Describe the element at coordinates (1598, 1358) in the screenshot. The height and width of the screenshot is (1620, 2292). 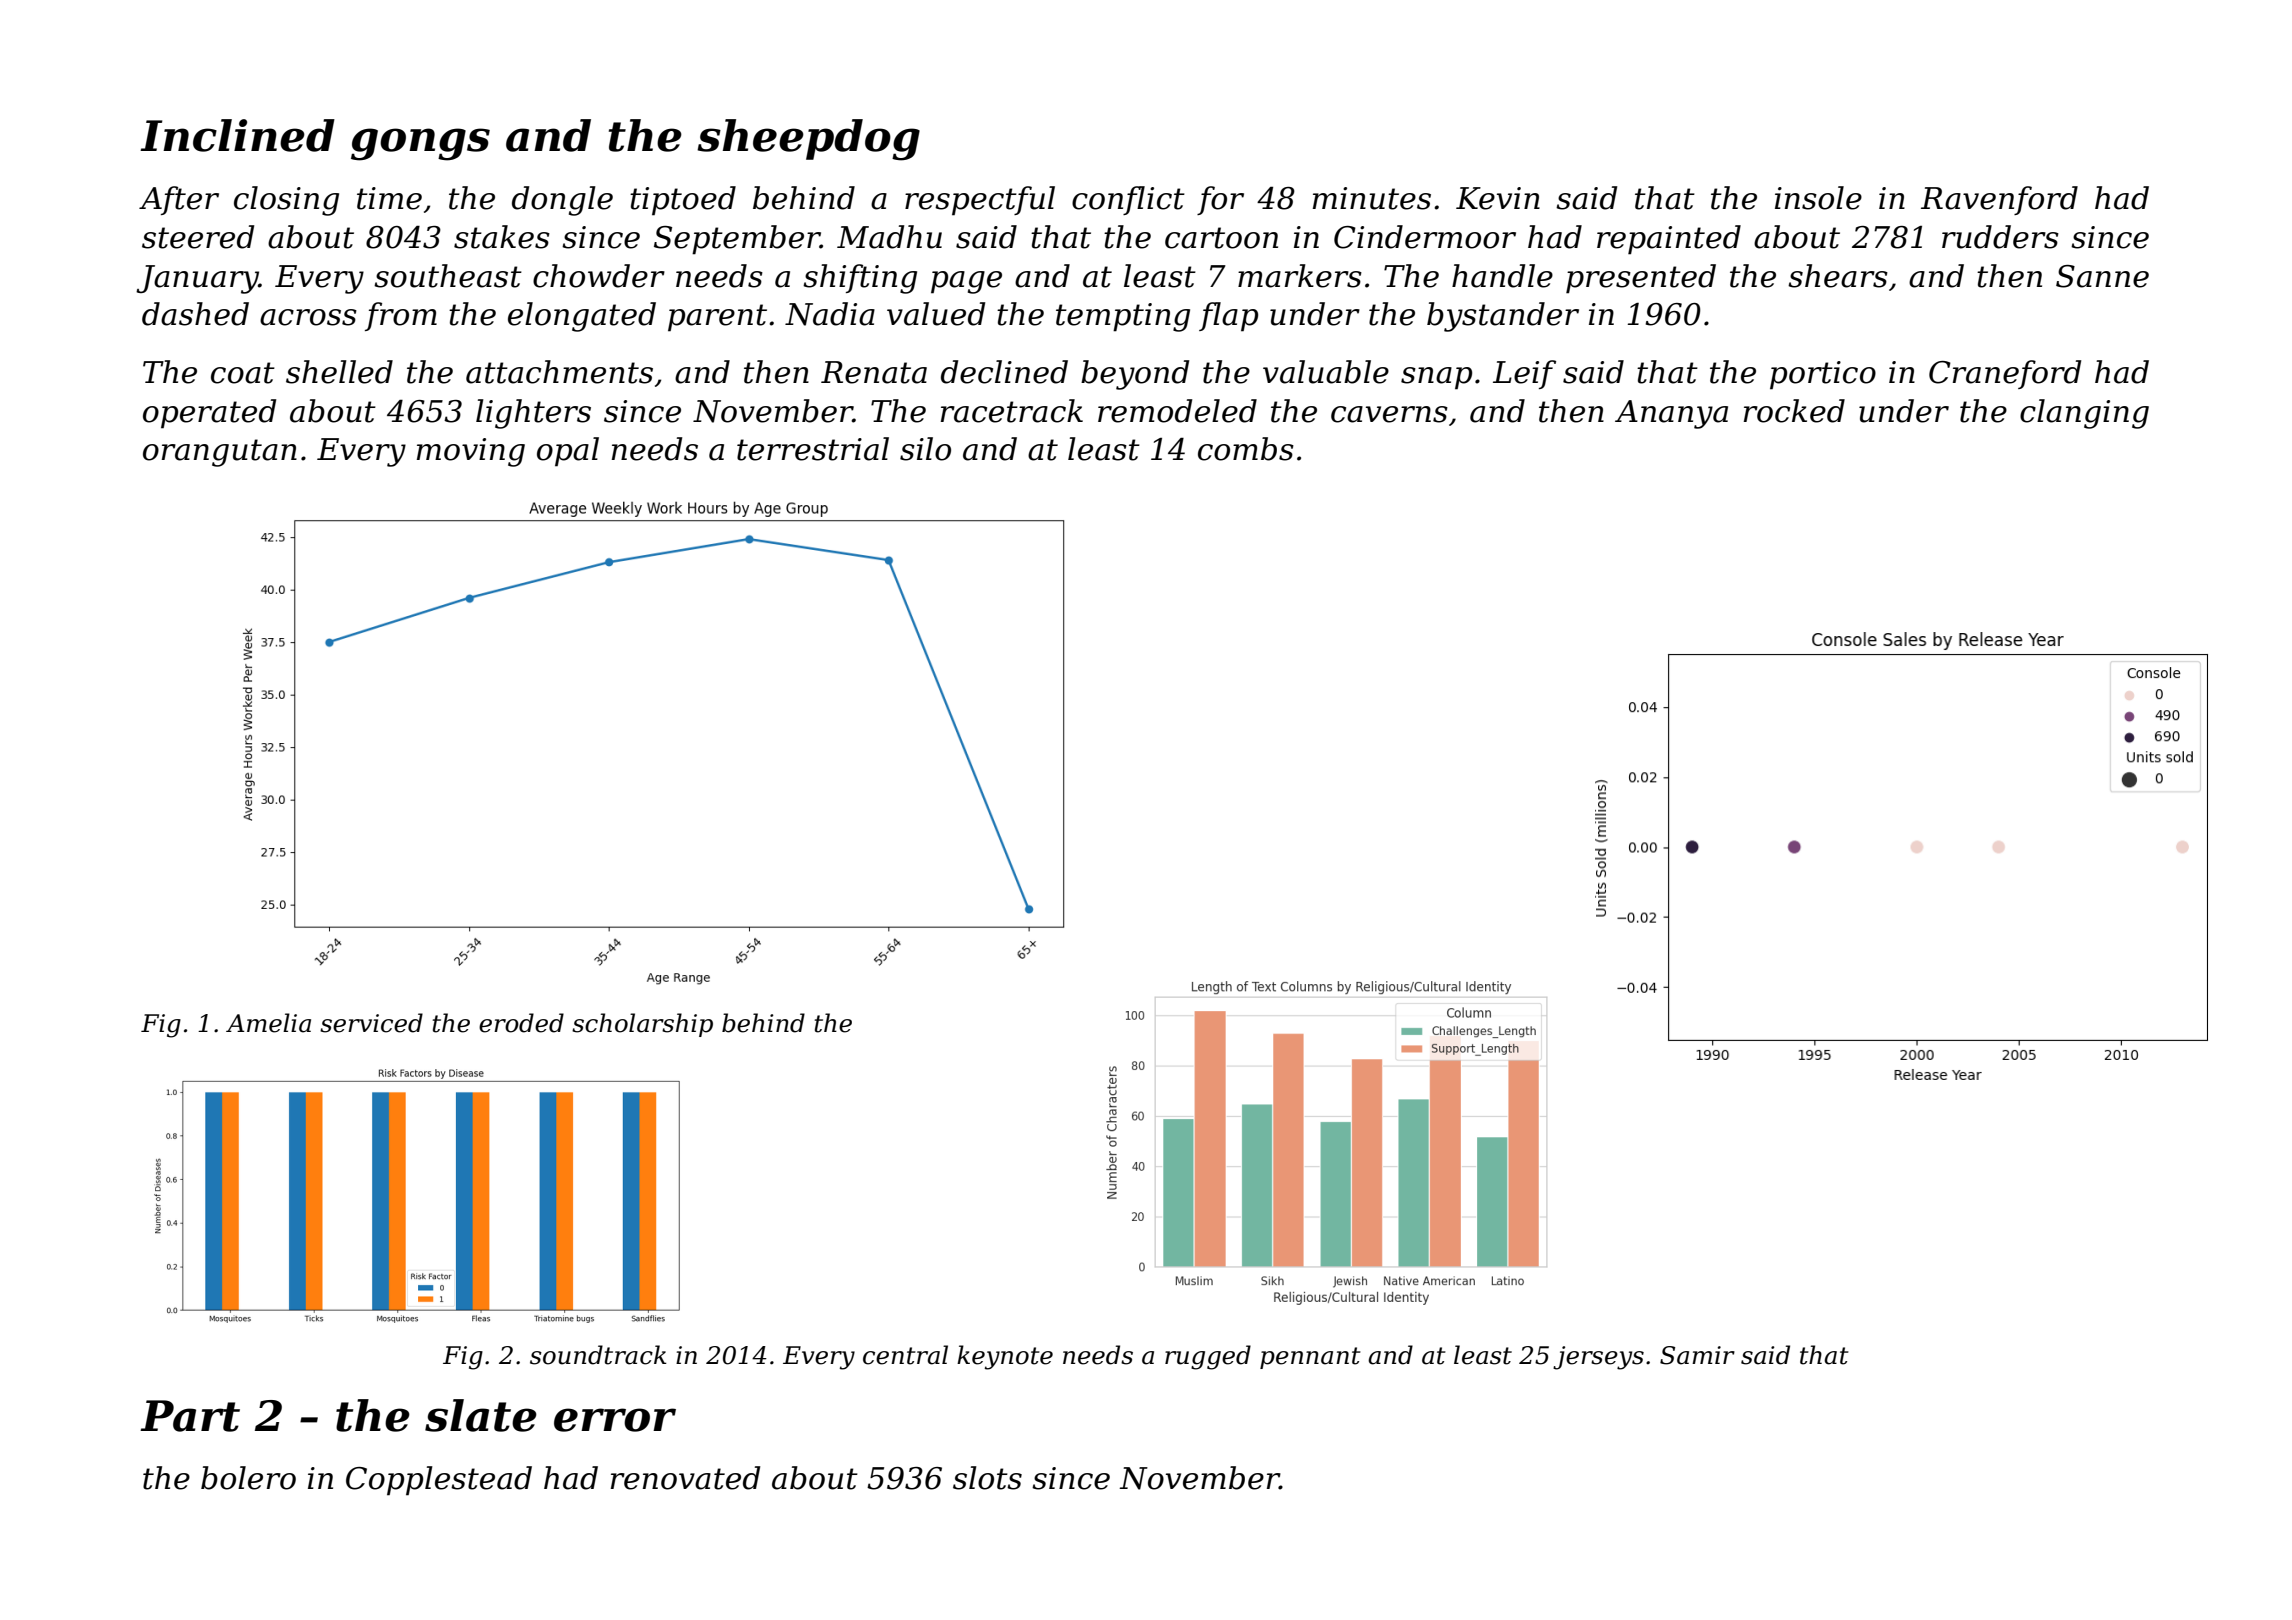
I see `jerseys` at that location.
